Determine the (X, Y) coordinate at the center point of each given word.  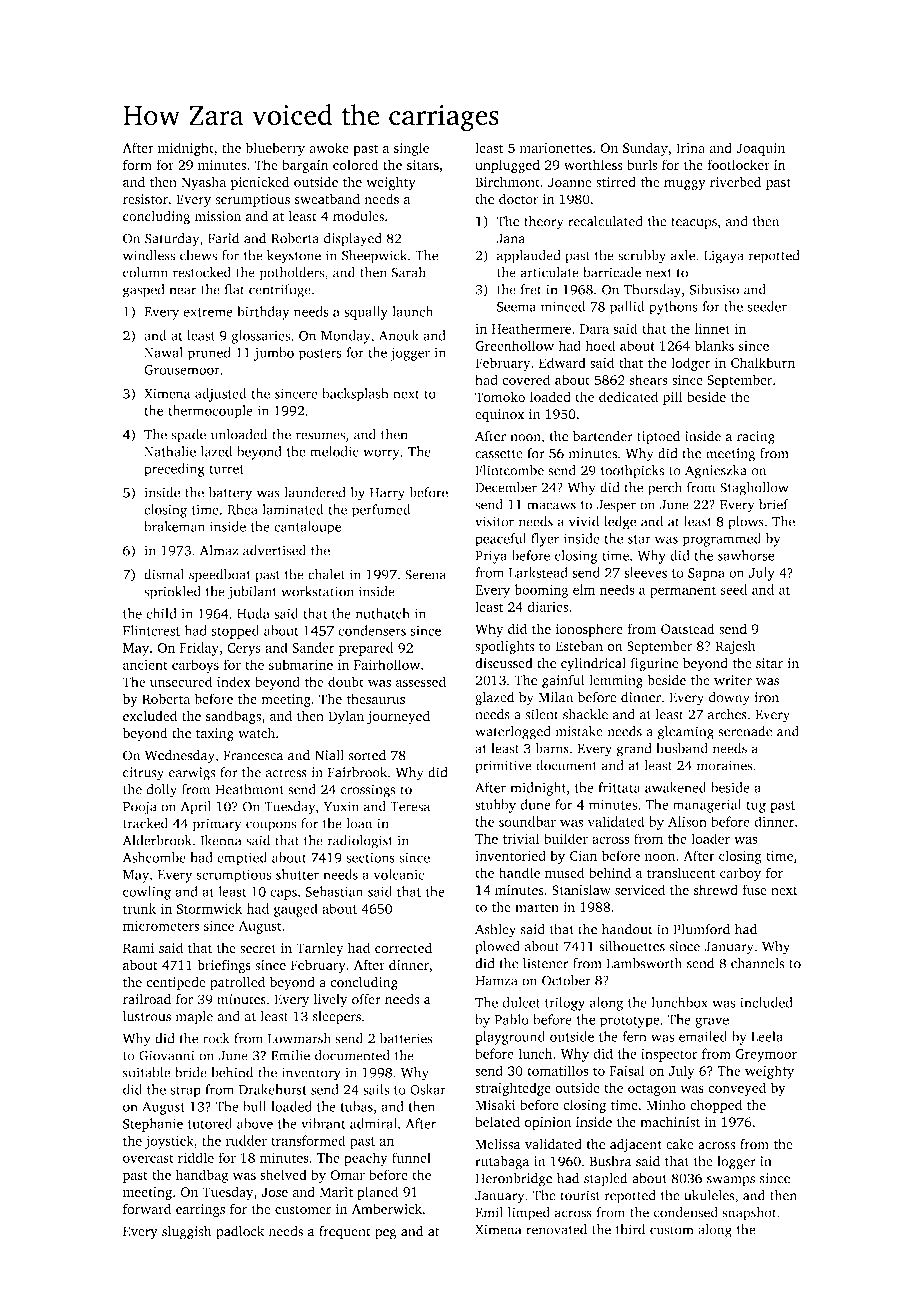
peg (386, 1234)
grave (712, 1022)
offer (366, 999)
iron (766, 697)
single (411, 149)
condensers (372, 630)
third (630, 1229)
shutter (297, 874)
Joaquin (760, 149)
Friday (199, 649)
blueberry (275, 149)
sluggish (187, 1233)
